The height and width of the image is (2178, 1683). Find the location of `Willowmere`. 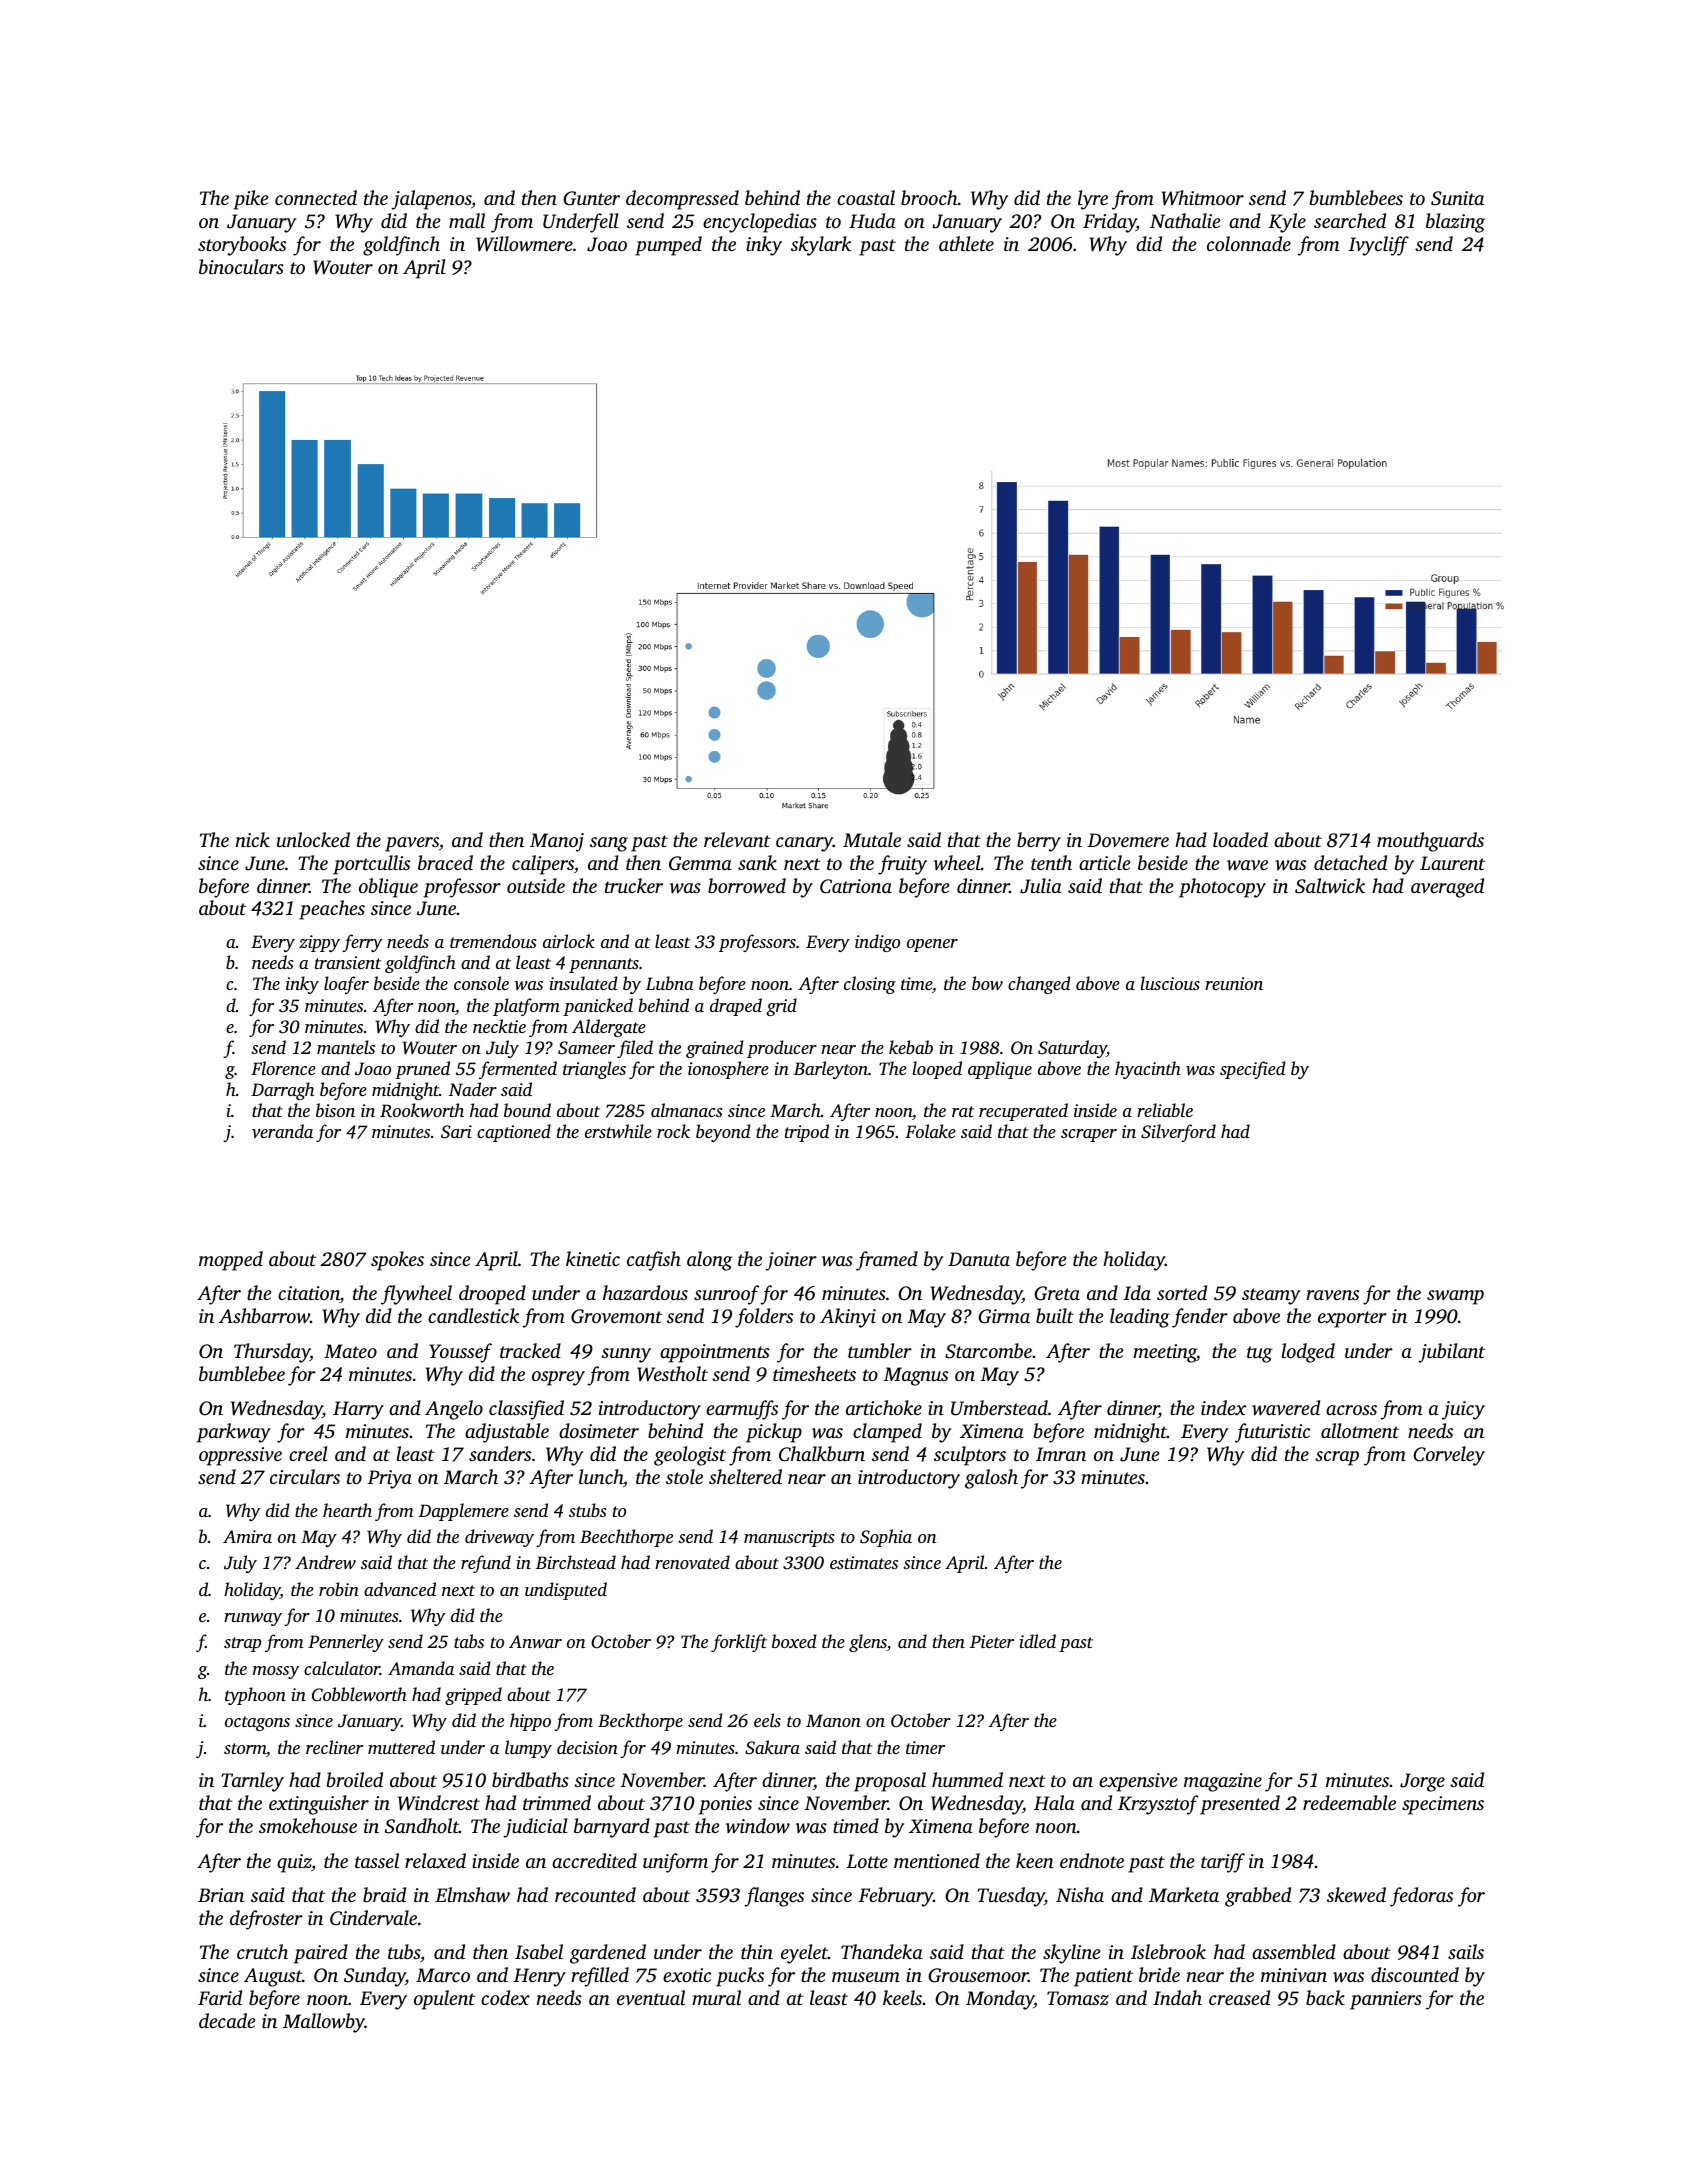

Willowmere is located at coordinates (524, 244).
